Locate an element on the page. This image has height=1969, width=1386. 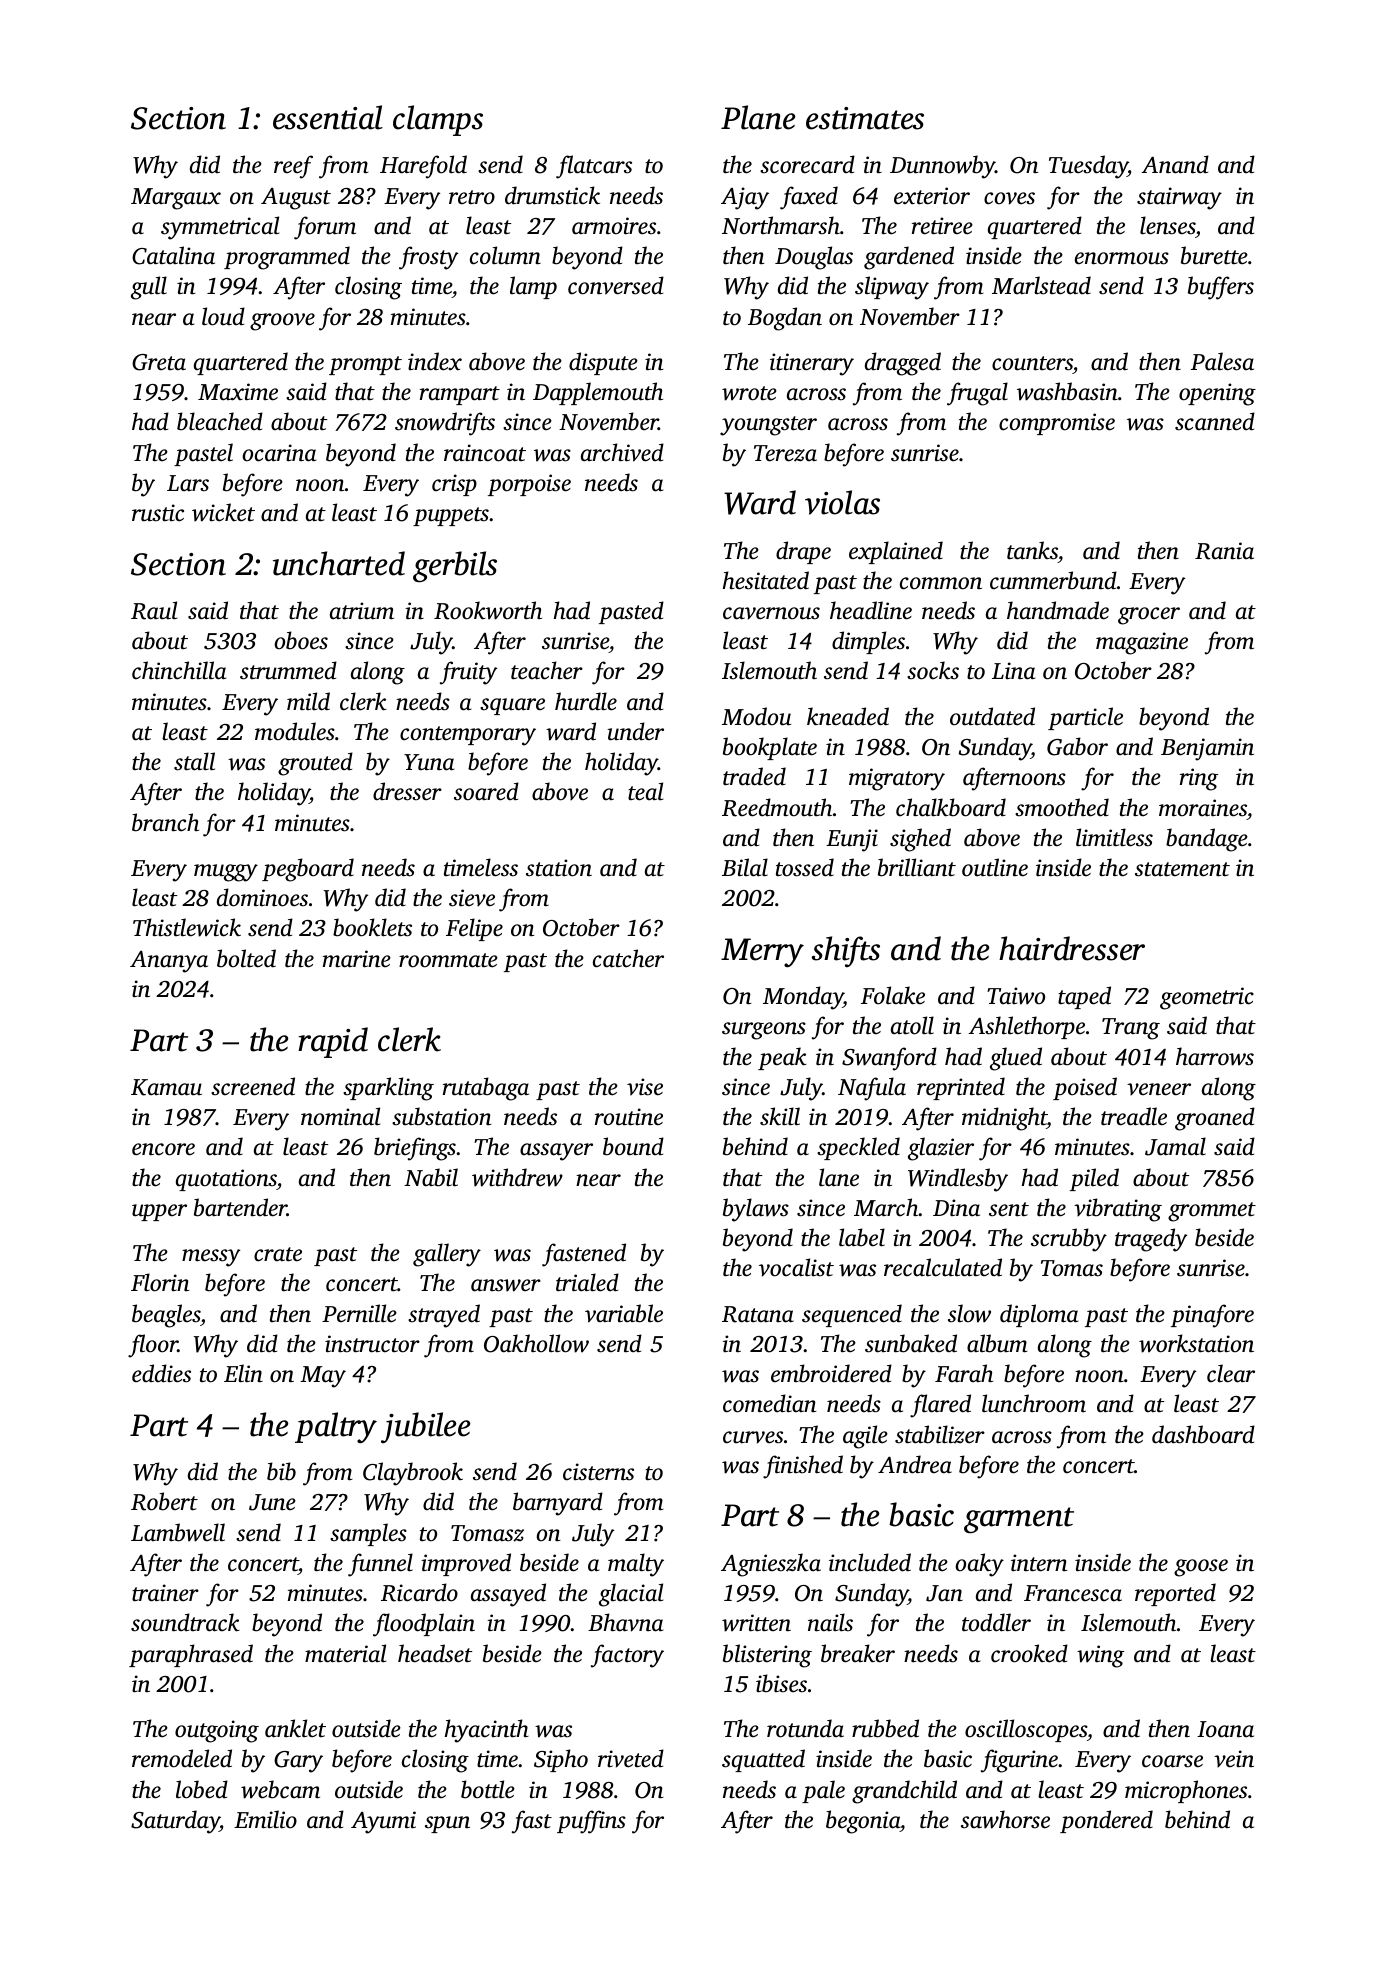
soared is located at coordinates (486, 791).
